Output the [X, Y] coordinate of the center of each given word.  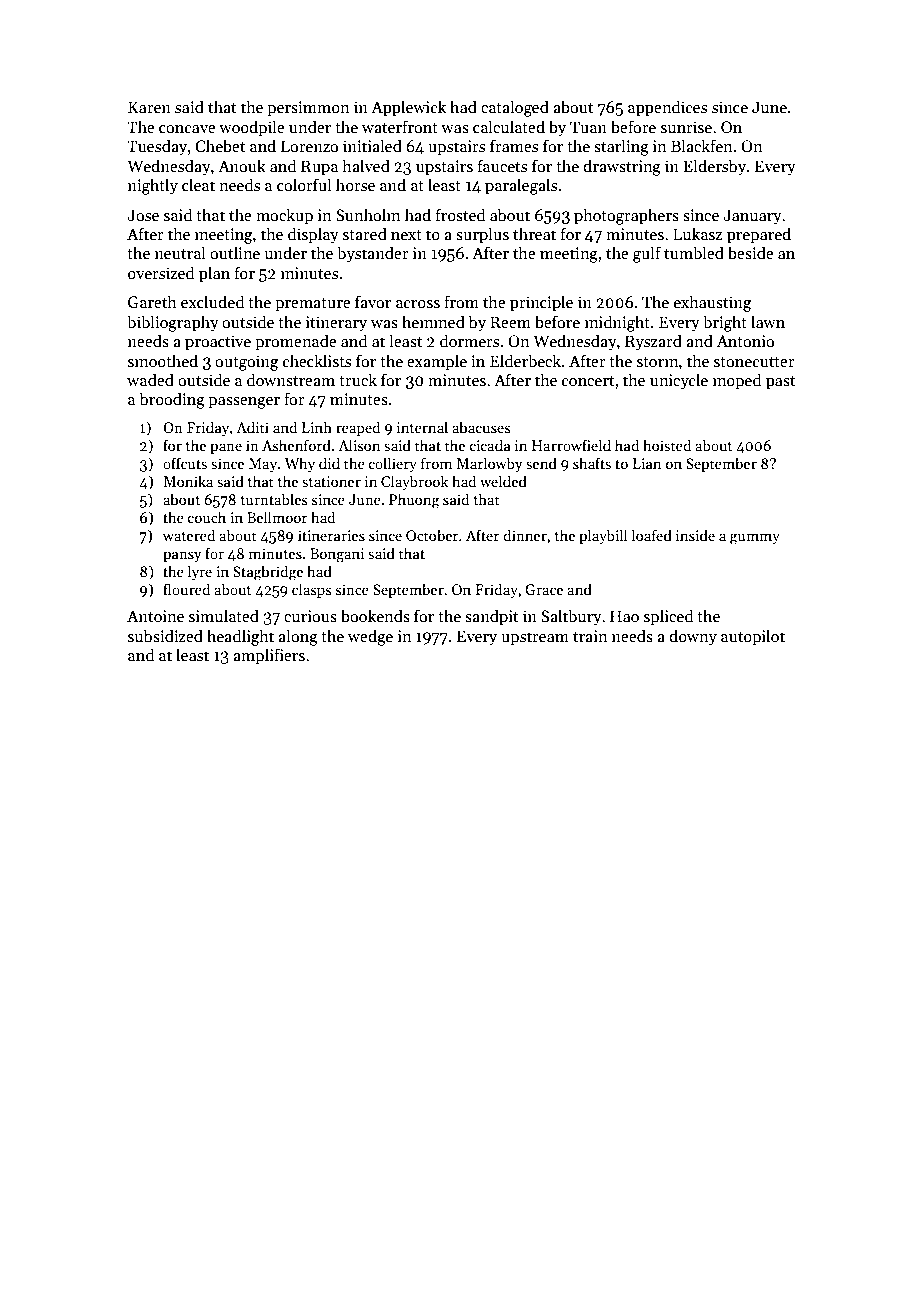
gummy [755, 539]
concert [588, 381]
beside [751, 253]
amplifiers [269, 656]
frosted [460, 215]
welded [503, 481]
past [781, 383]
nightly [153, 186]
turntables [274, 499]
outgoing [247, 363]
